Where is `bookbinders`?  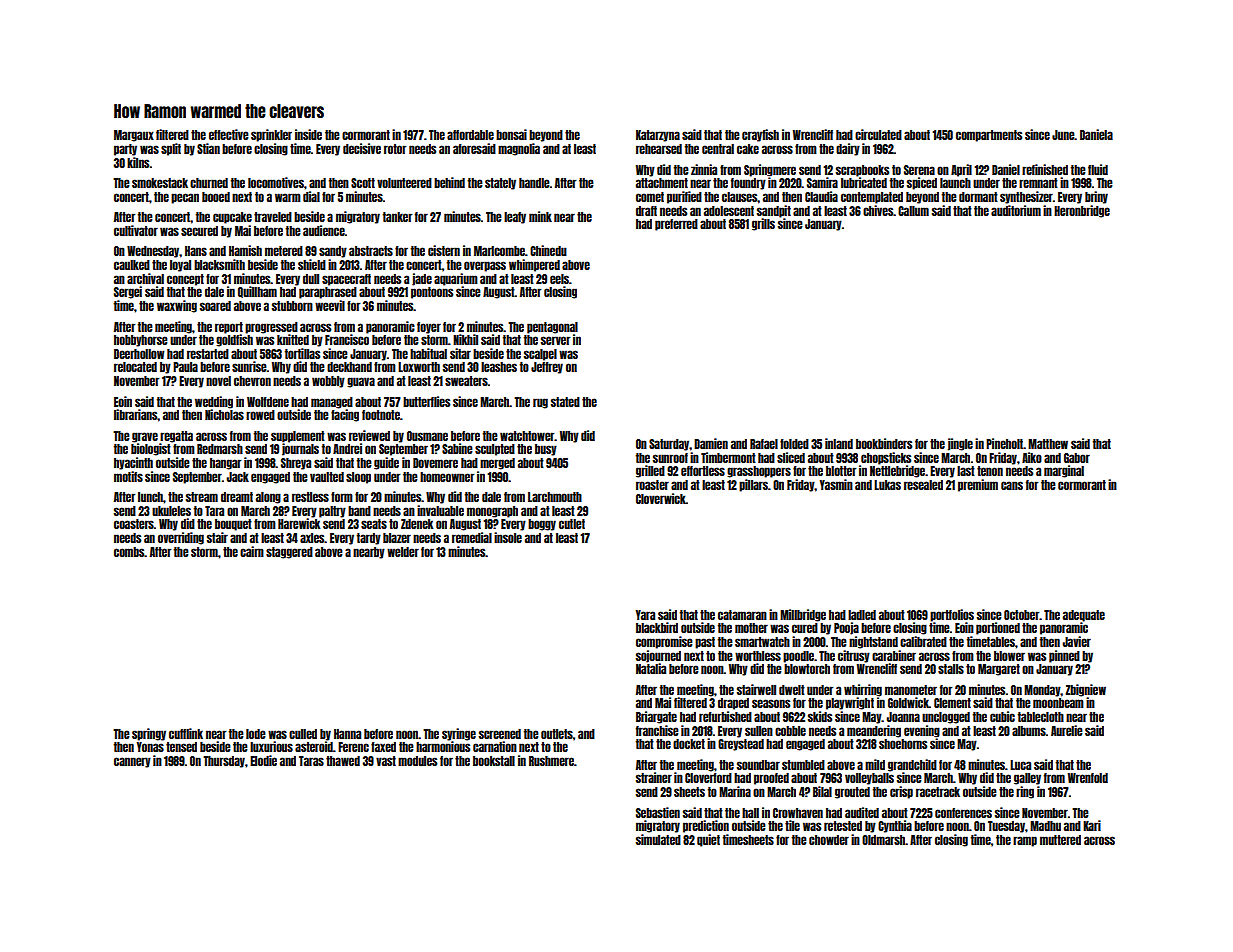
bookbinders is located at coordinates (884, 443).
